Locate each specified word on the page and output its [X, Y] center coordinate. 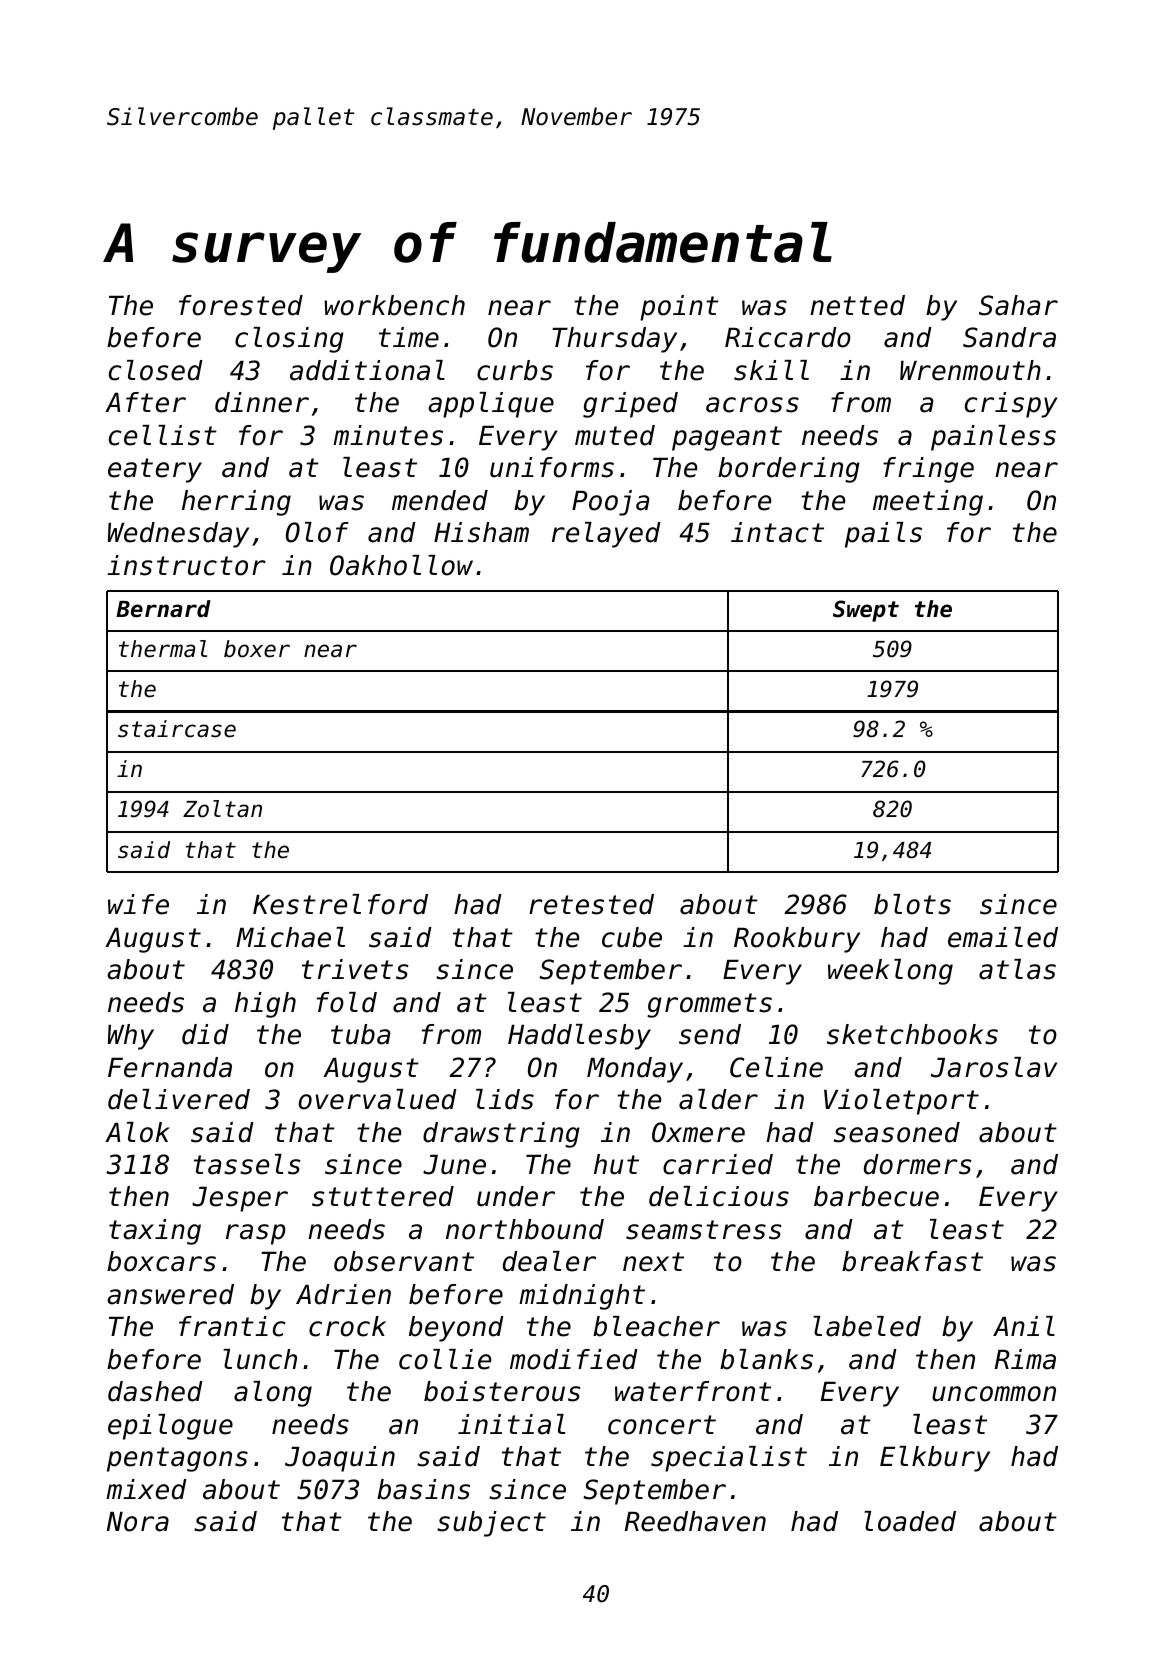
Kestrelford [340, 904]
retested [591, 904]
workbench [394, 305]
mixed [146, 1489]
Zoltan [222, 809]
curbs [515, 370]
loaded [910, 1521]
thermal [163, 649]
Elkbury [935, 1459]
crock [347, 1326]
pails [883, 535]
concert [662, 1425]
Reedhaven [695, 1521]
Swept [866, 611]
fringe [928, 470]
